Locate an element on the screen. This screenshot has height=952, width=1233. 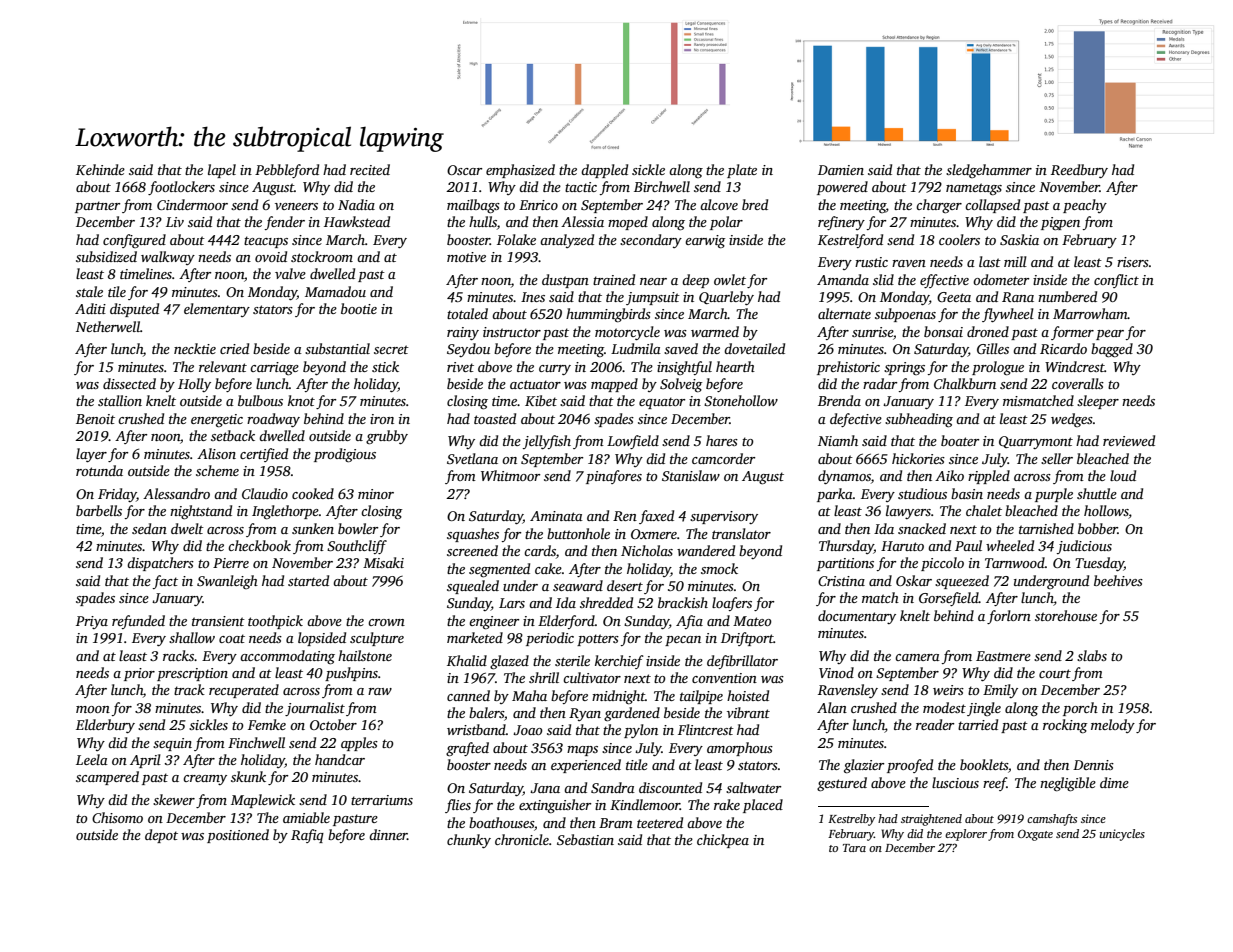
scampered is located at coordinates (107, 778).
